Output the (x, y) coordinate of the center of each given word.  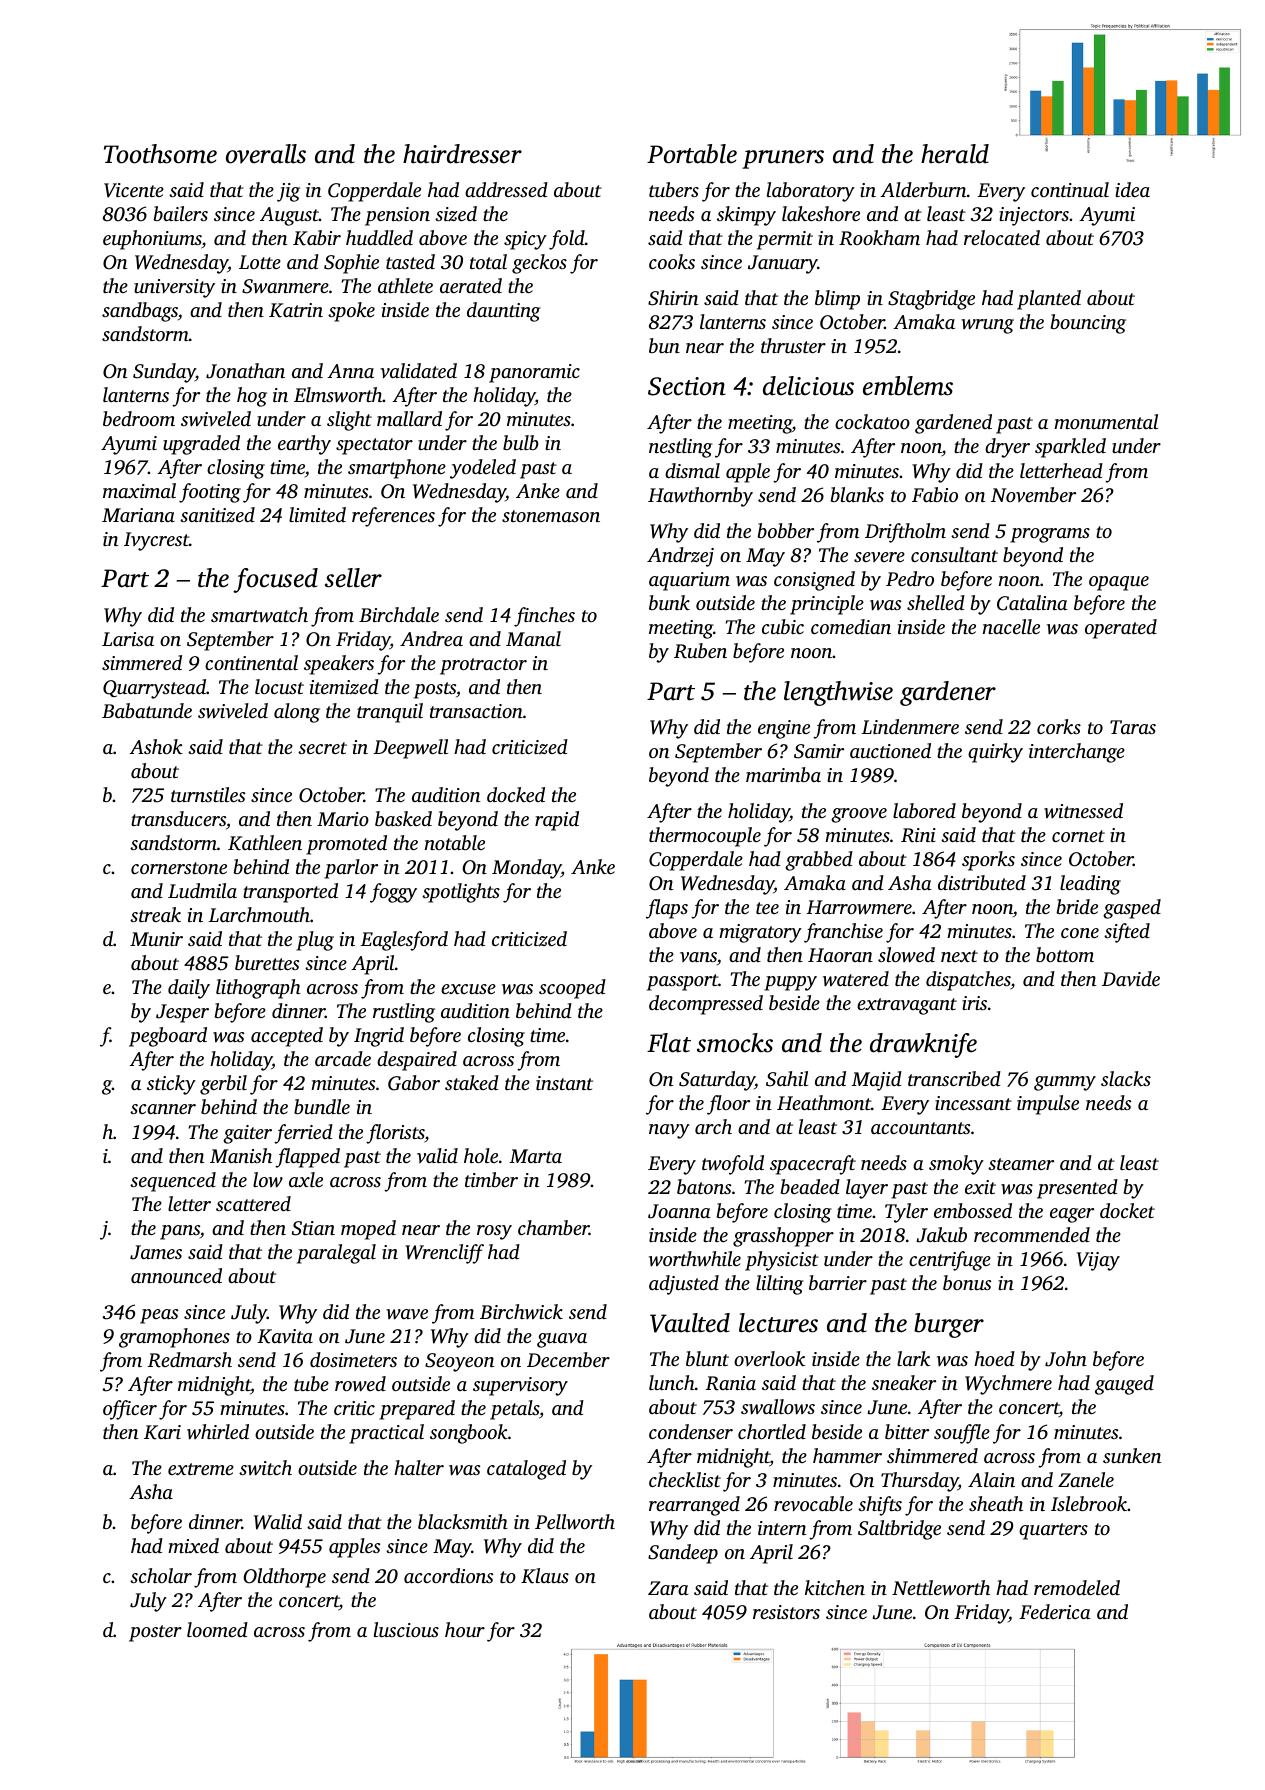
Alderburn (923, 189)
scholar (161, 1575)
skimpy (746, 216)
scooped (572, 989)
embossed (973, 1210)
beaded (810, 1186)
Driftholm (905, 533)
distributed (982, 882)
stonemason (551, 516)
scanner (163, 1109)
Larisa (128, 639)
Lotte (260, 262)
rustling (404, 1013)
